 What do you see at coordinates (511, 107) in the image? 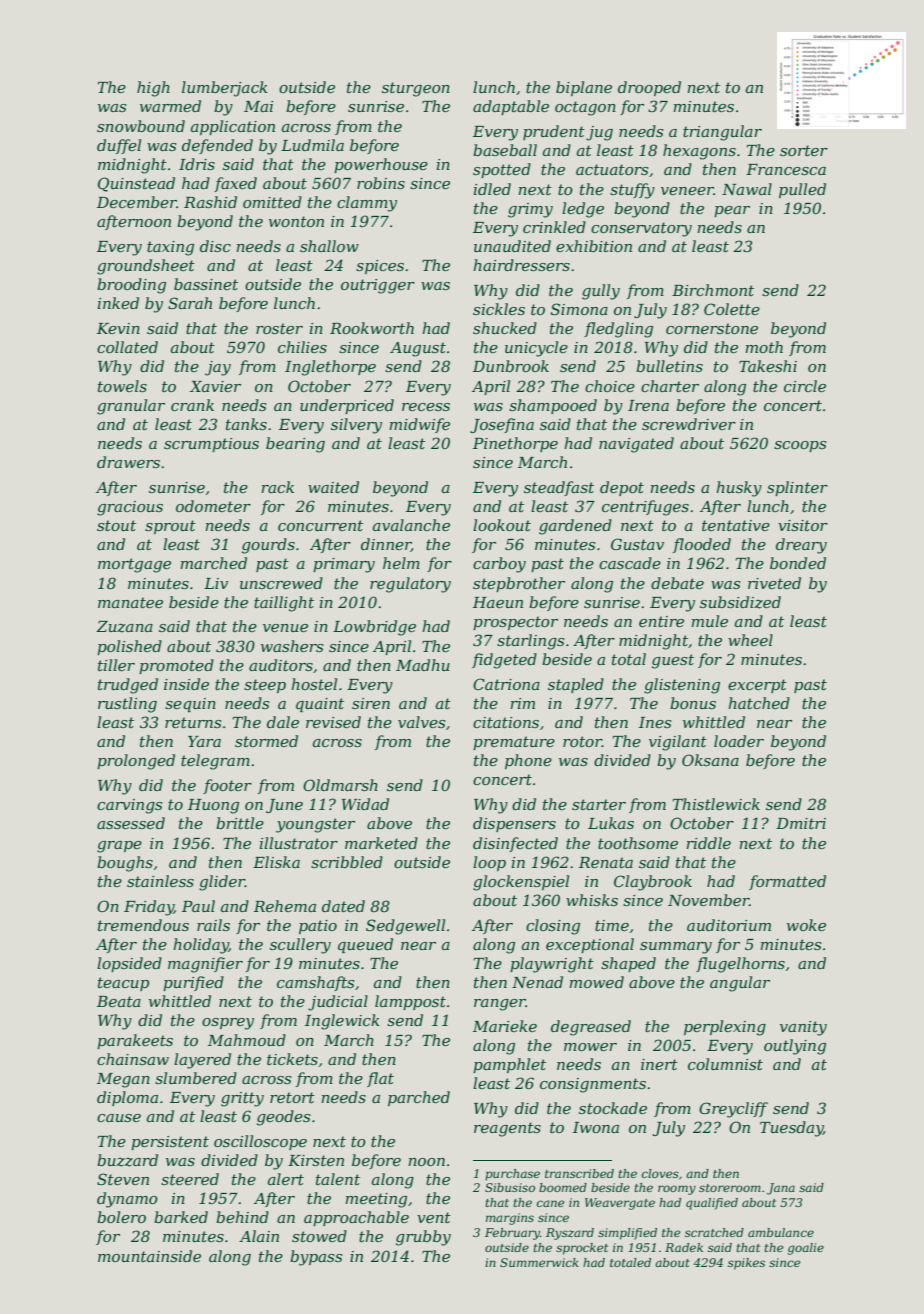
I see `adaptable` at bounding box center [511, 107].
